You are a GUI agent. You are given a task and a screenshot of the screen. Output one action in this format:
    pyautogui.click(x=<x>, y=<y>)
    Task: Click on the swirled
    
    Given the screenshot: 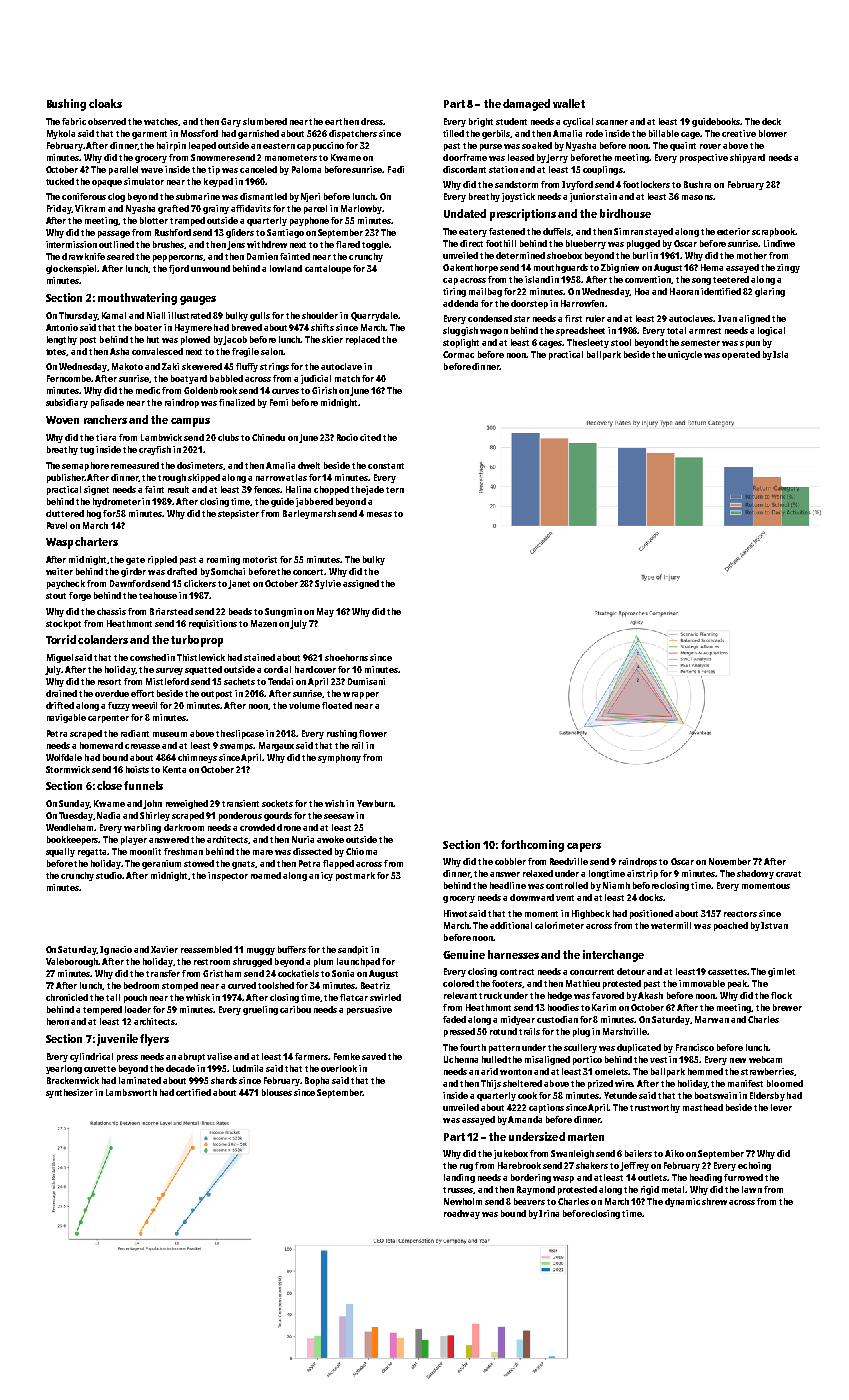 What is the action you would take?
    pyautogui.click(x=385, y=997)
